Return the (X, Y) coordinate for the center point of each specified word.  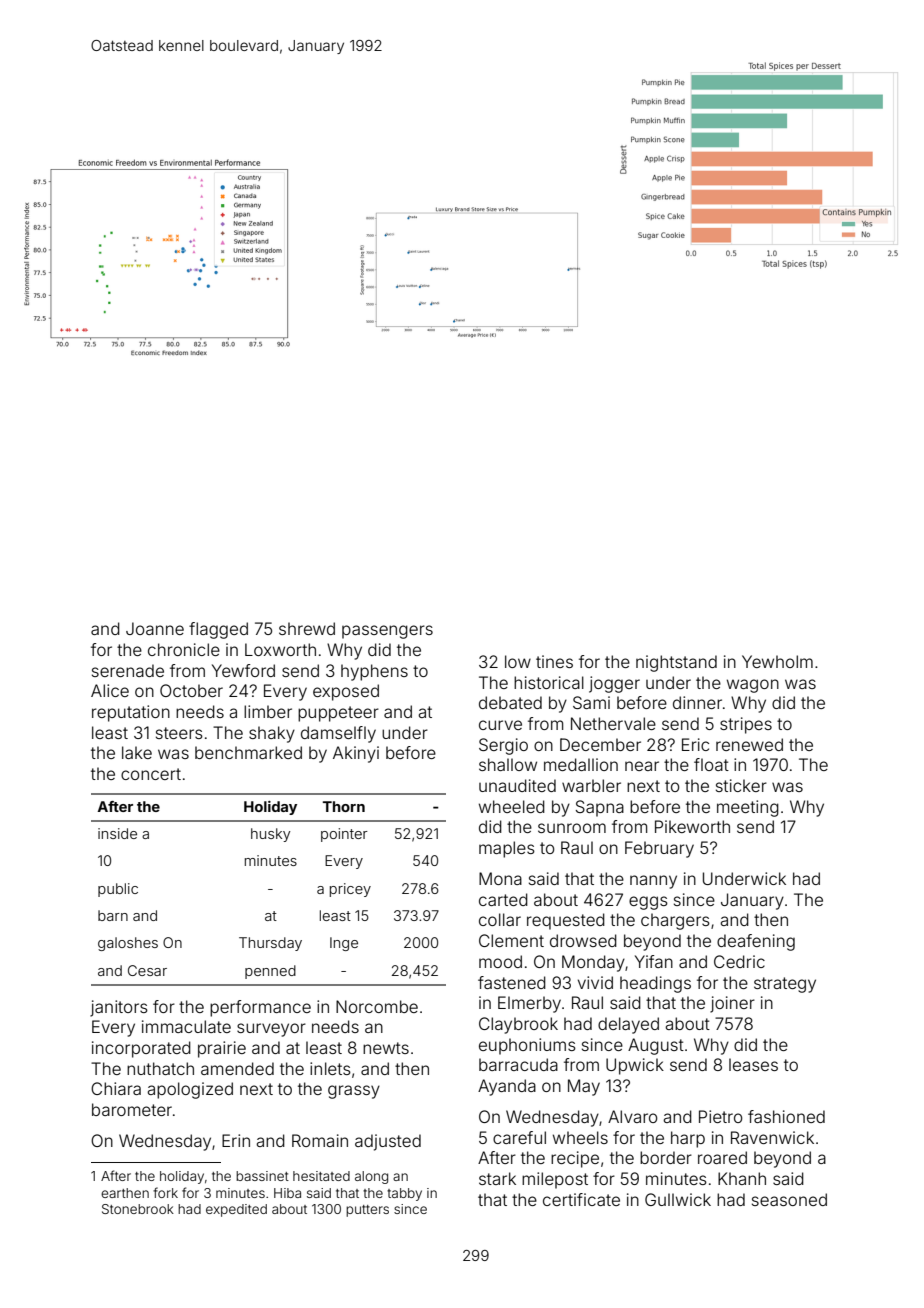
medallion (581, 764)
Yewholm (777, 661)
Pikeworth (692, 826)
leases (753, 1064)
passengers (387, 632)
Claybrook (518, 1025)
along (371, 1177)
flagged (218, 630)
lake (137, 752)
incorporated (141, 1049)
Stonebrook (138, 1209)
